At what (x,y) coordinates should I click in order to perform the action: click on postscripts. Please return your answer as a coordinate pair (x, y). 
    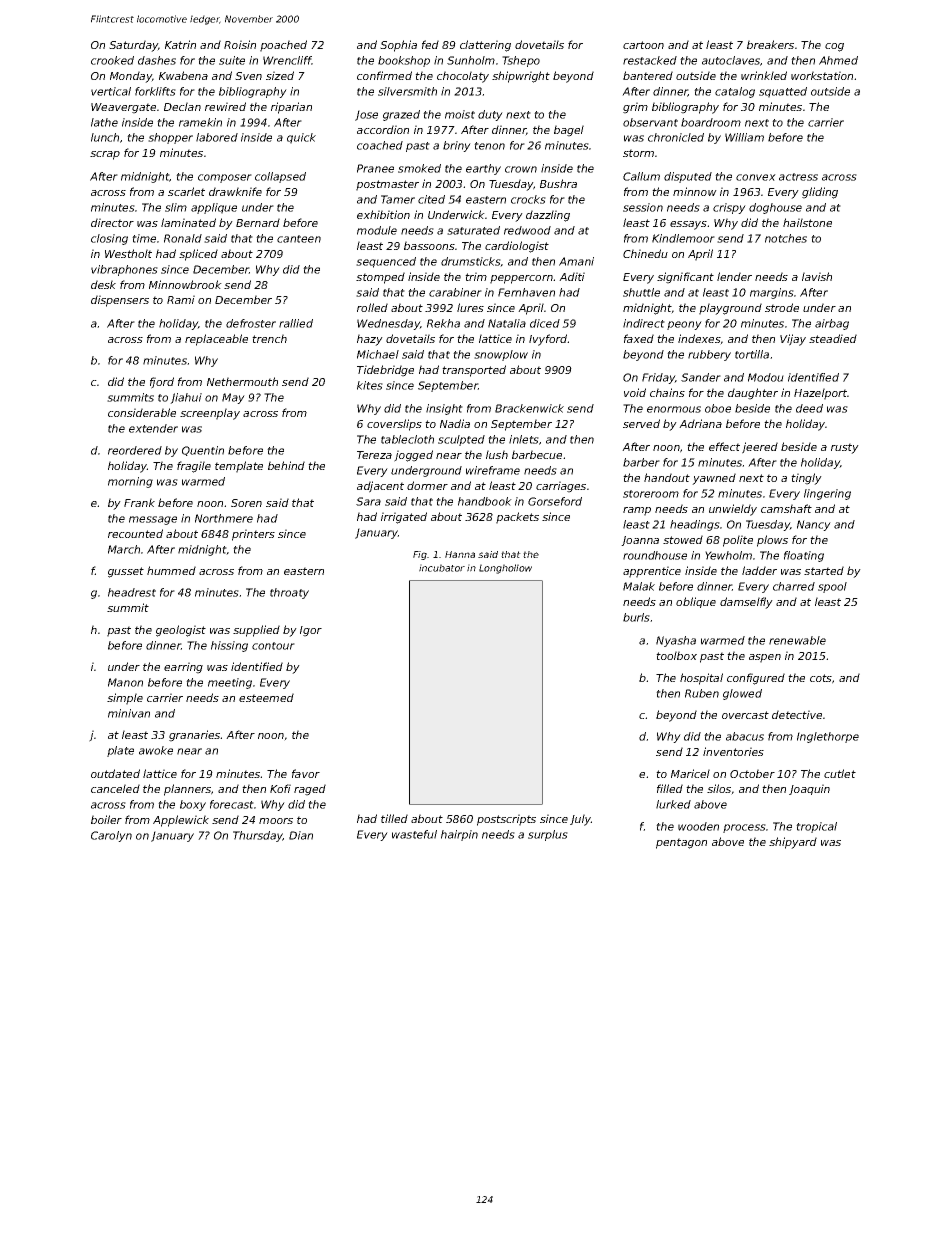
    Looking at the image, I should click on (506, 820).
